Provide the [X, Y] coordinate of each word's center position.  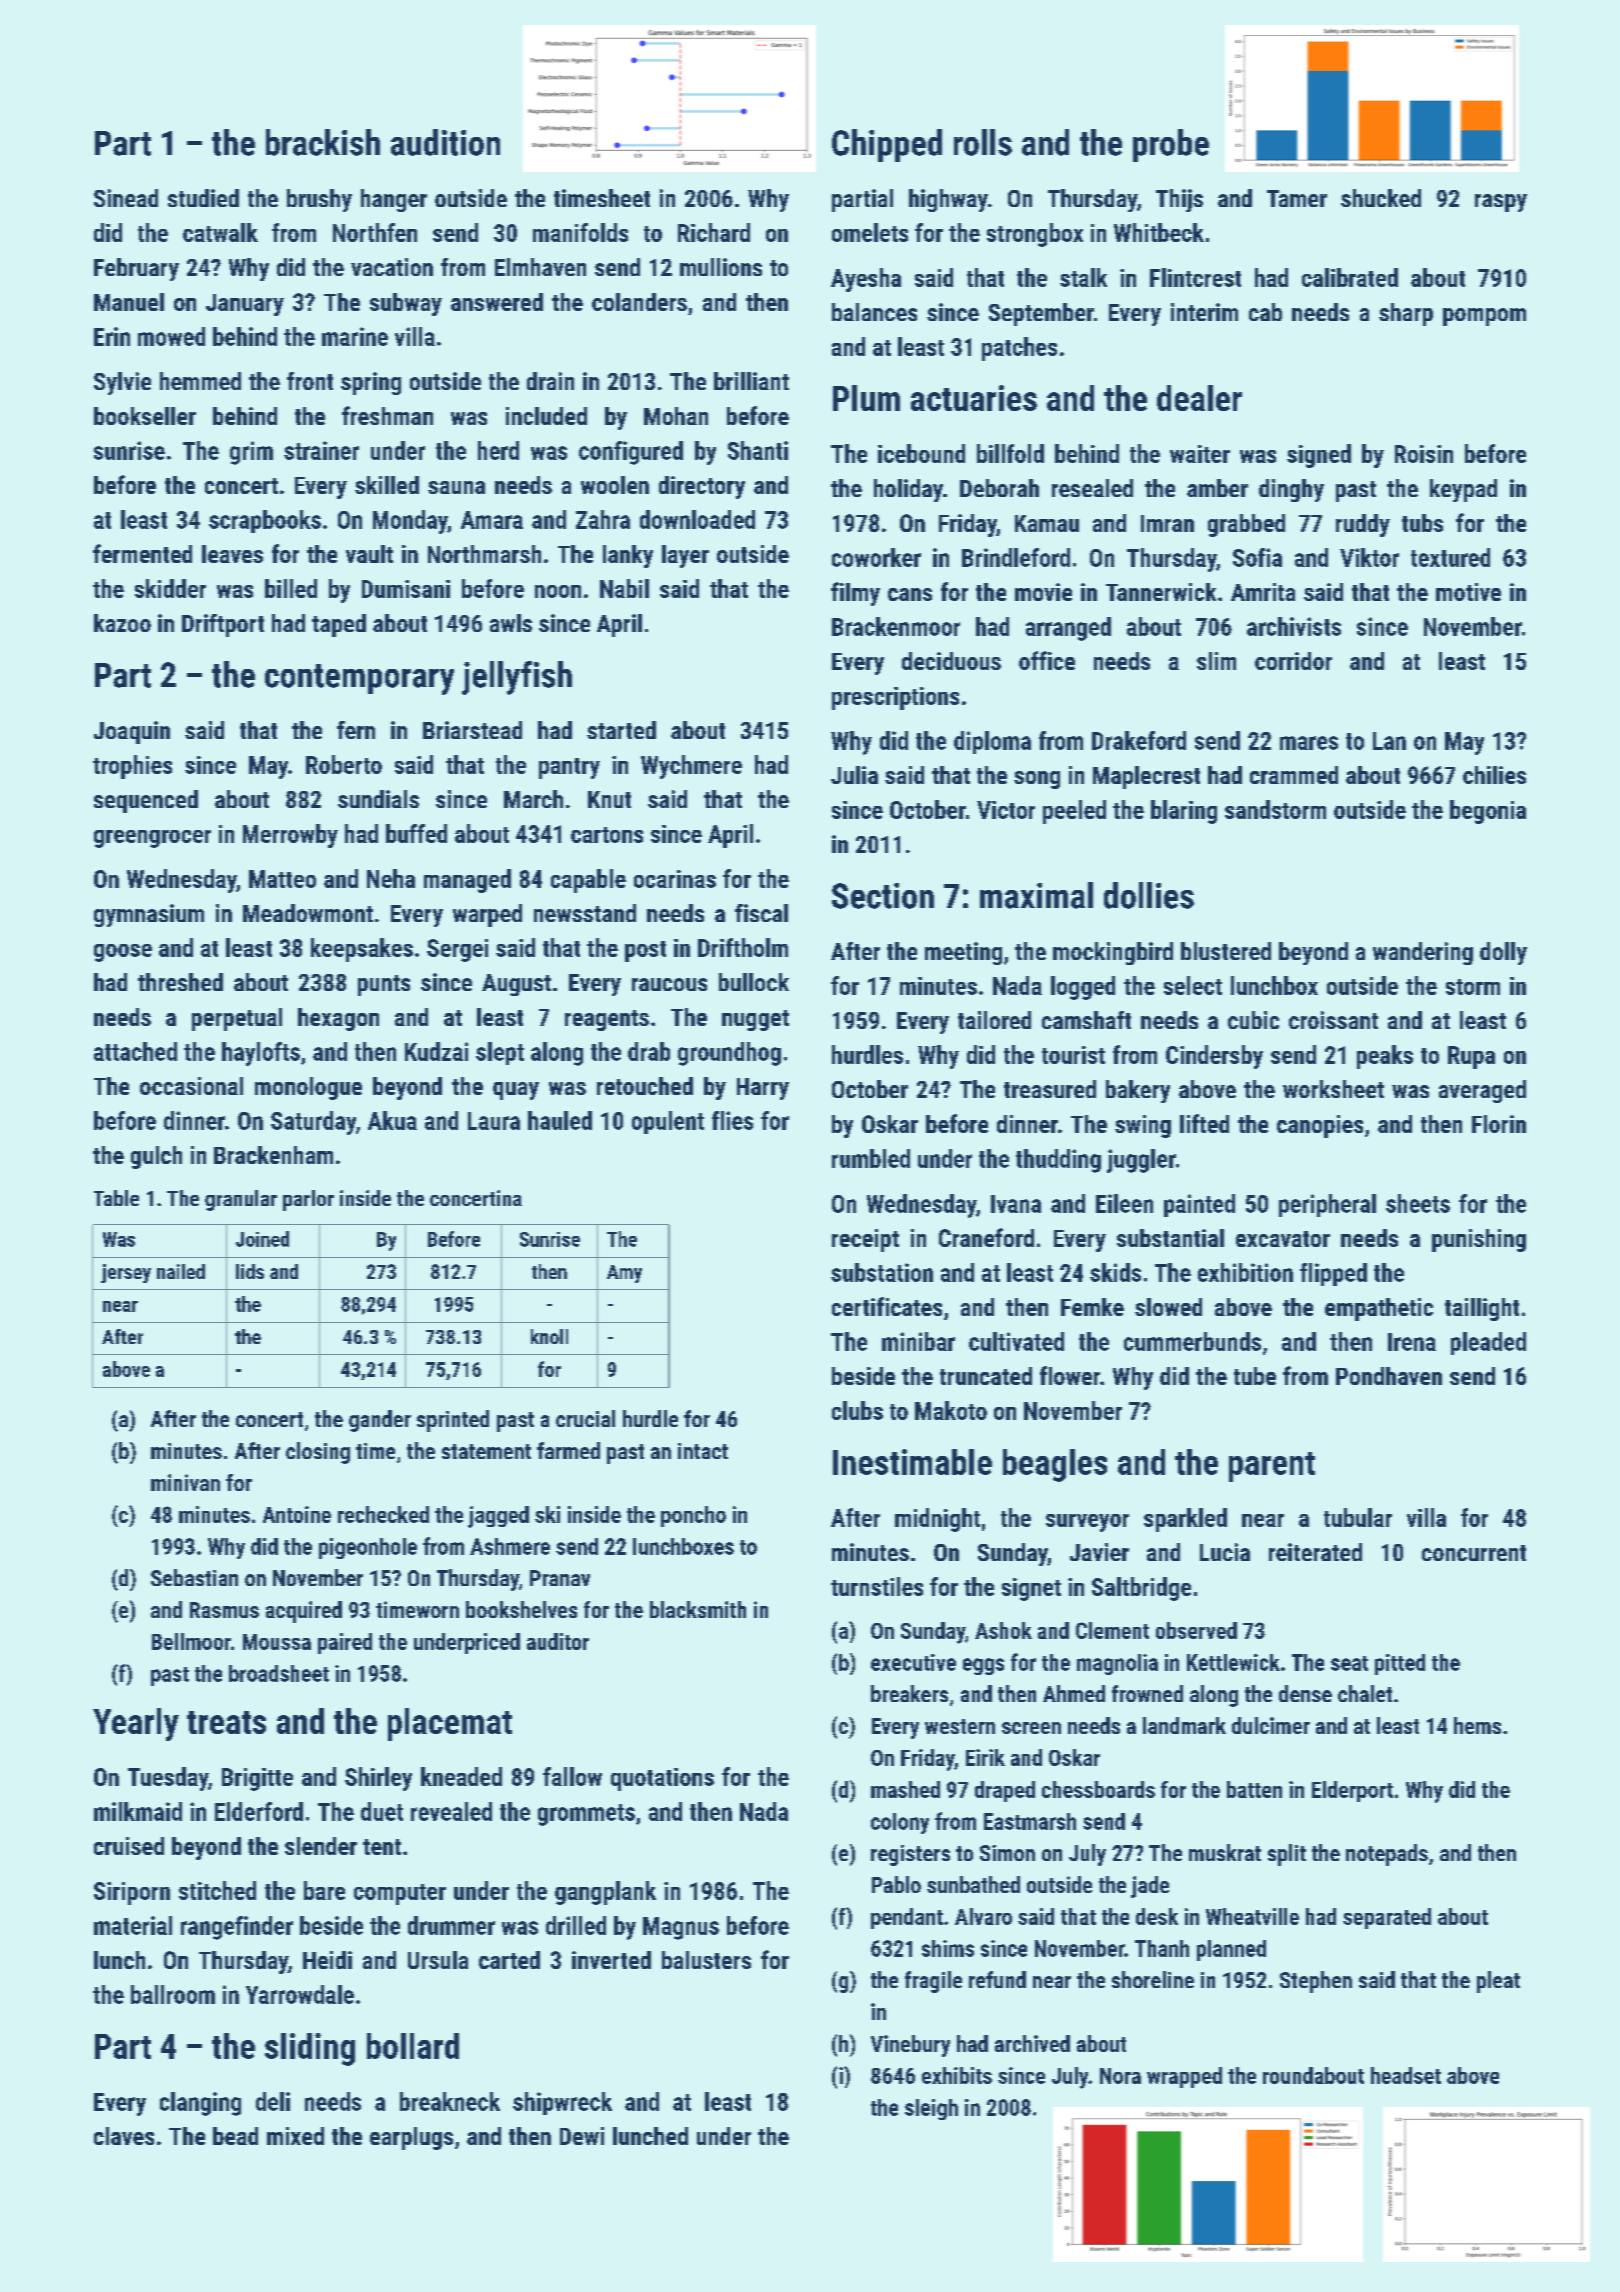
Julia [854, 775]
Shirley [378, 1779]
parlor [308, 1200]
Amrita [1263, 592]
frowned [1147, 1693]
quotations [662, 1779]
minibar [918, 1341]
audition [445, 142]
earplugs [411, 2138]
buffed [416, 833]
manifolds [580, 232]
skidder [170, 588]
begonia [1488, 812]
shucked [1381, 198]
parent [1272, 1467]
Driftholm [743, 947]
